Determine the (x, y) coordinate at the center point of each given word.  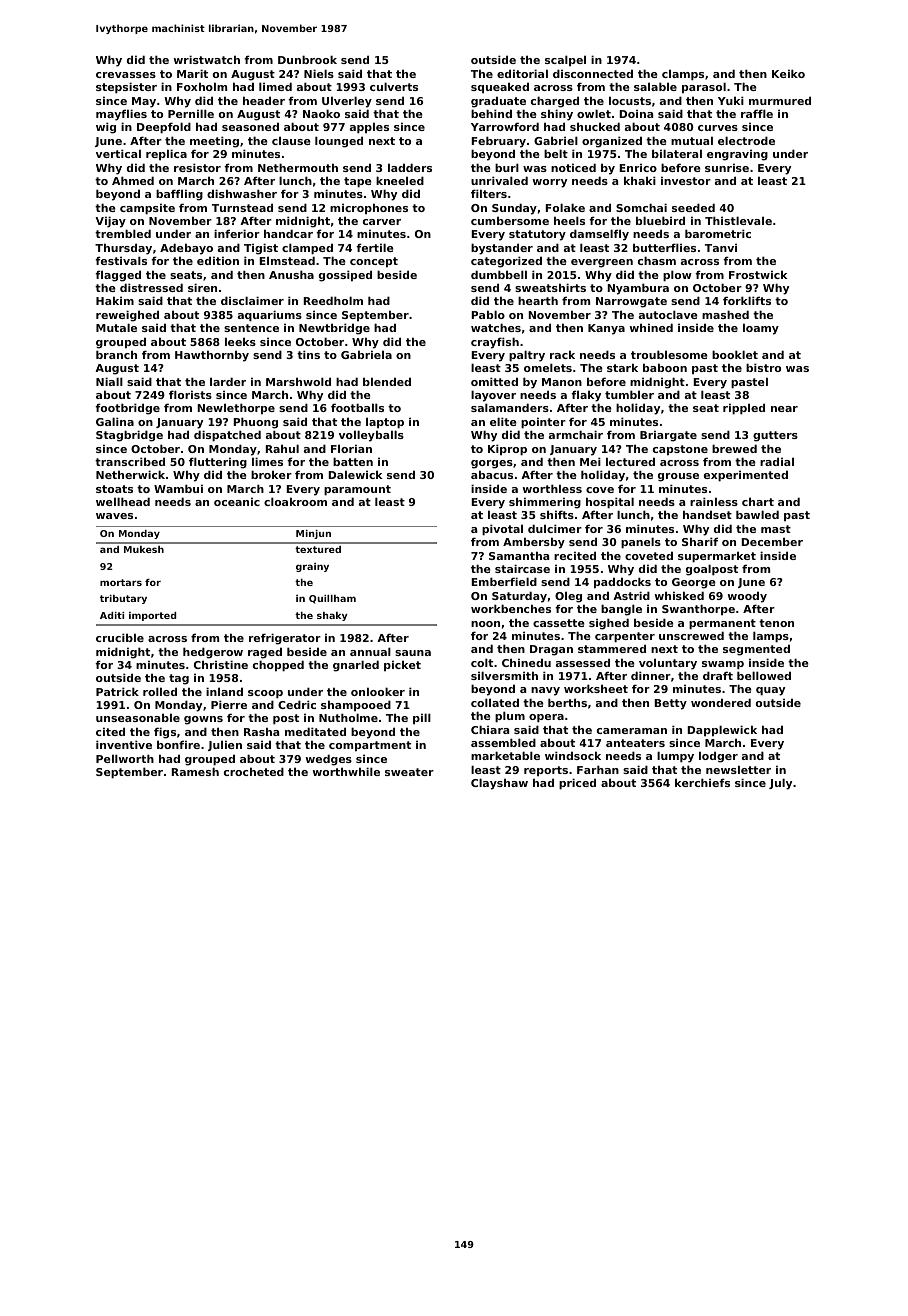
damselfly (599, 235)
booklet (735, 354)
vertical (118, 153)
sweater (409, 772)
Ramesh (195, 771)
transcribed (130, 461)
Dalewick (355, 474)
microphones (369, 209)
